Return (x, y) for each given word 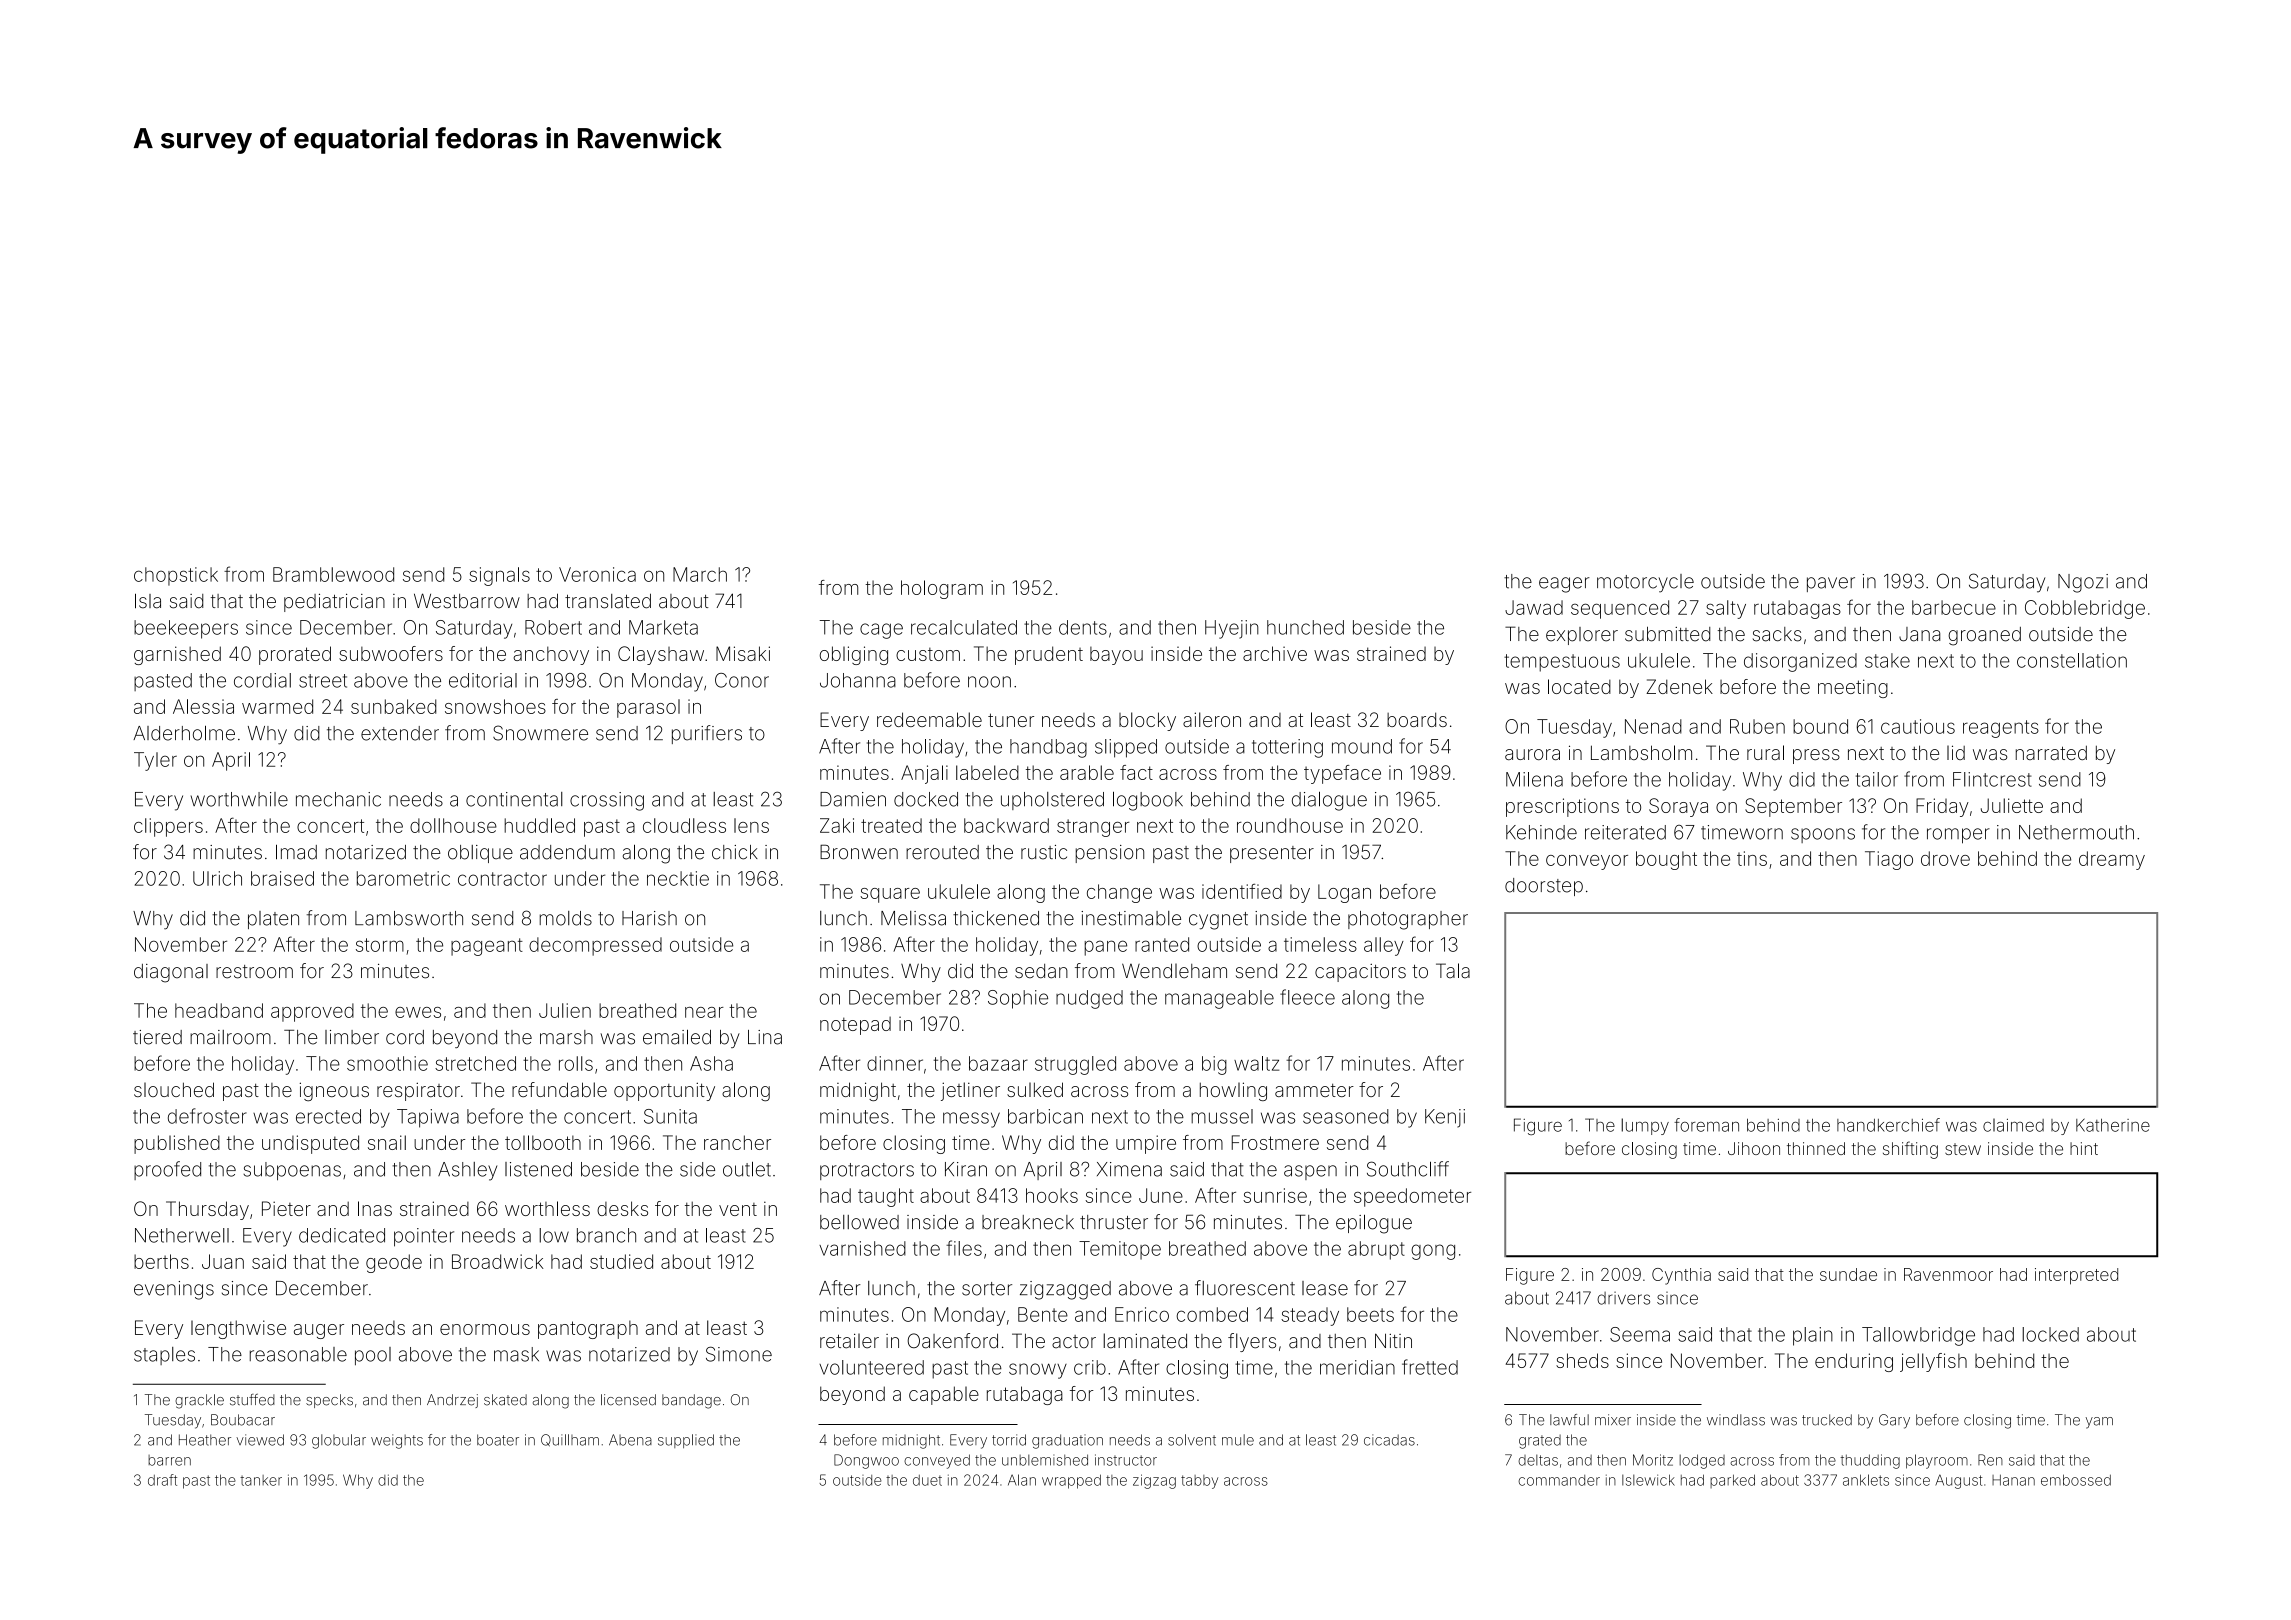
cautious (1918, 726)
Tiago (1889, 860)
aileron (1212, 719)
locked (2050, 1334)
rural (1765, 752)
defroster (207, 1116)
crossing (607, 801)
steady (1310, 1316)
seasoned (1346, 1116)
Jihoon (1754, 1148)
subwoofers (391, 653)
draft (162, 1480)
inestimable (1131, 918)
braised (282, 878)
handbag (1048, 748)
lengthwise (238, 1329)
